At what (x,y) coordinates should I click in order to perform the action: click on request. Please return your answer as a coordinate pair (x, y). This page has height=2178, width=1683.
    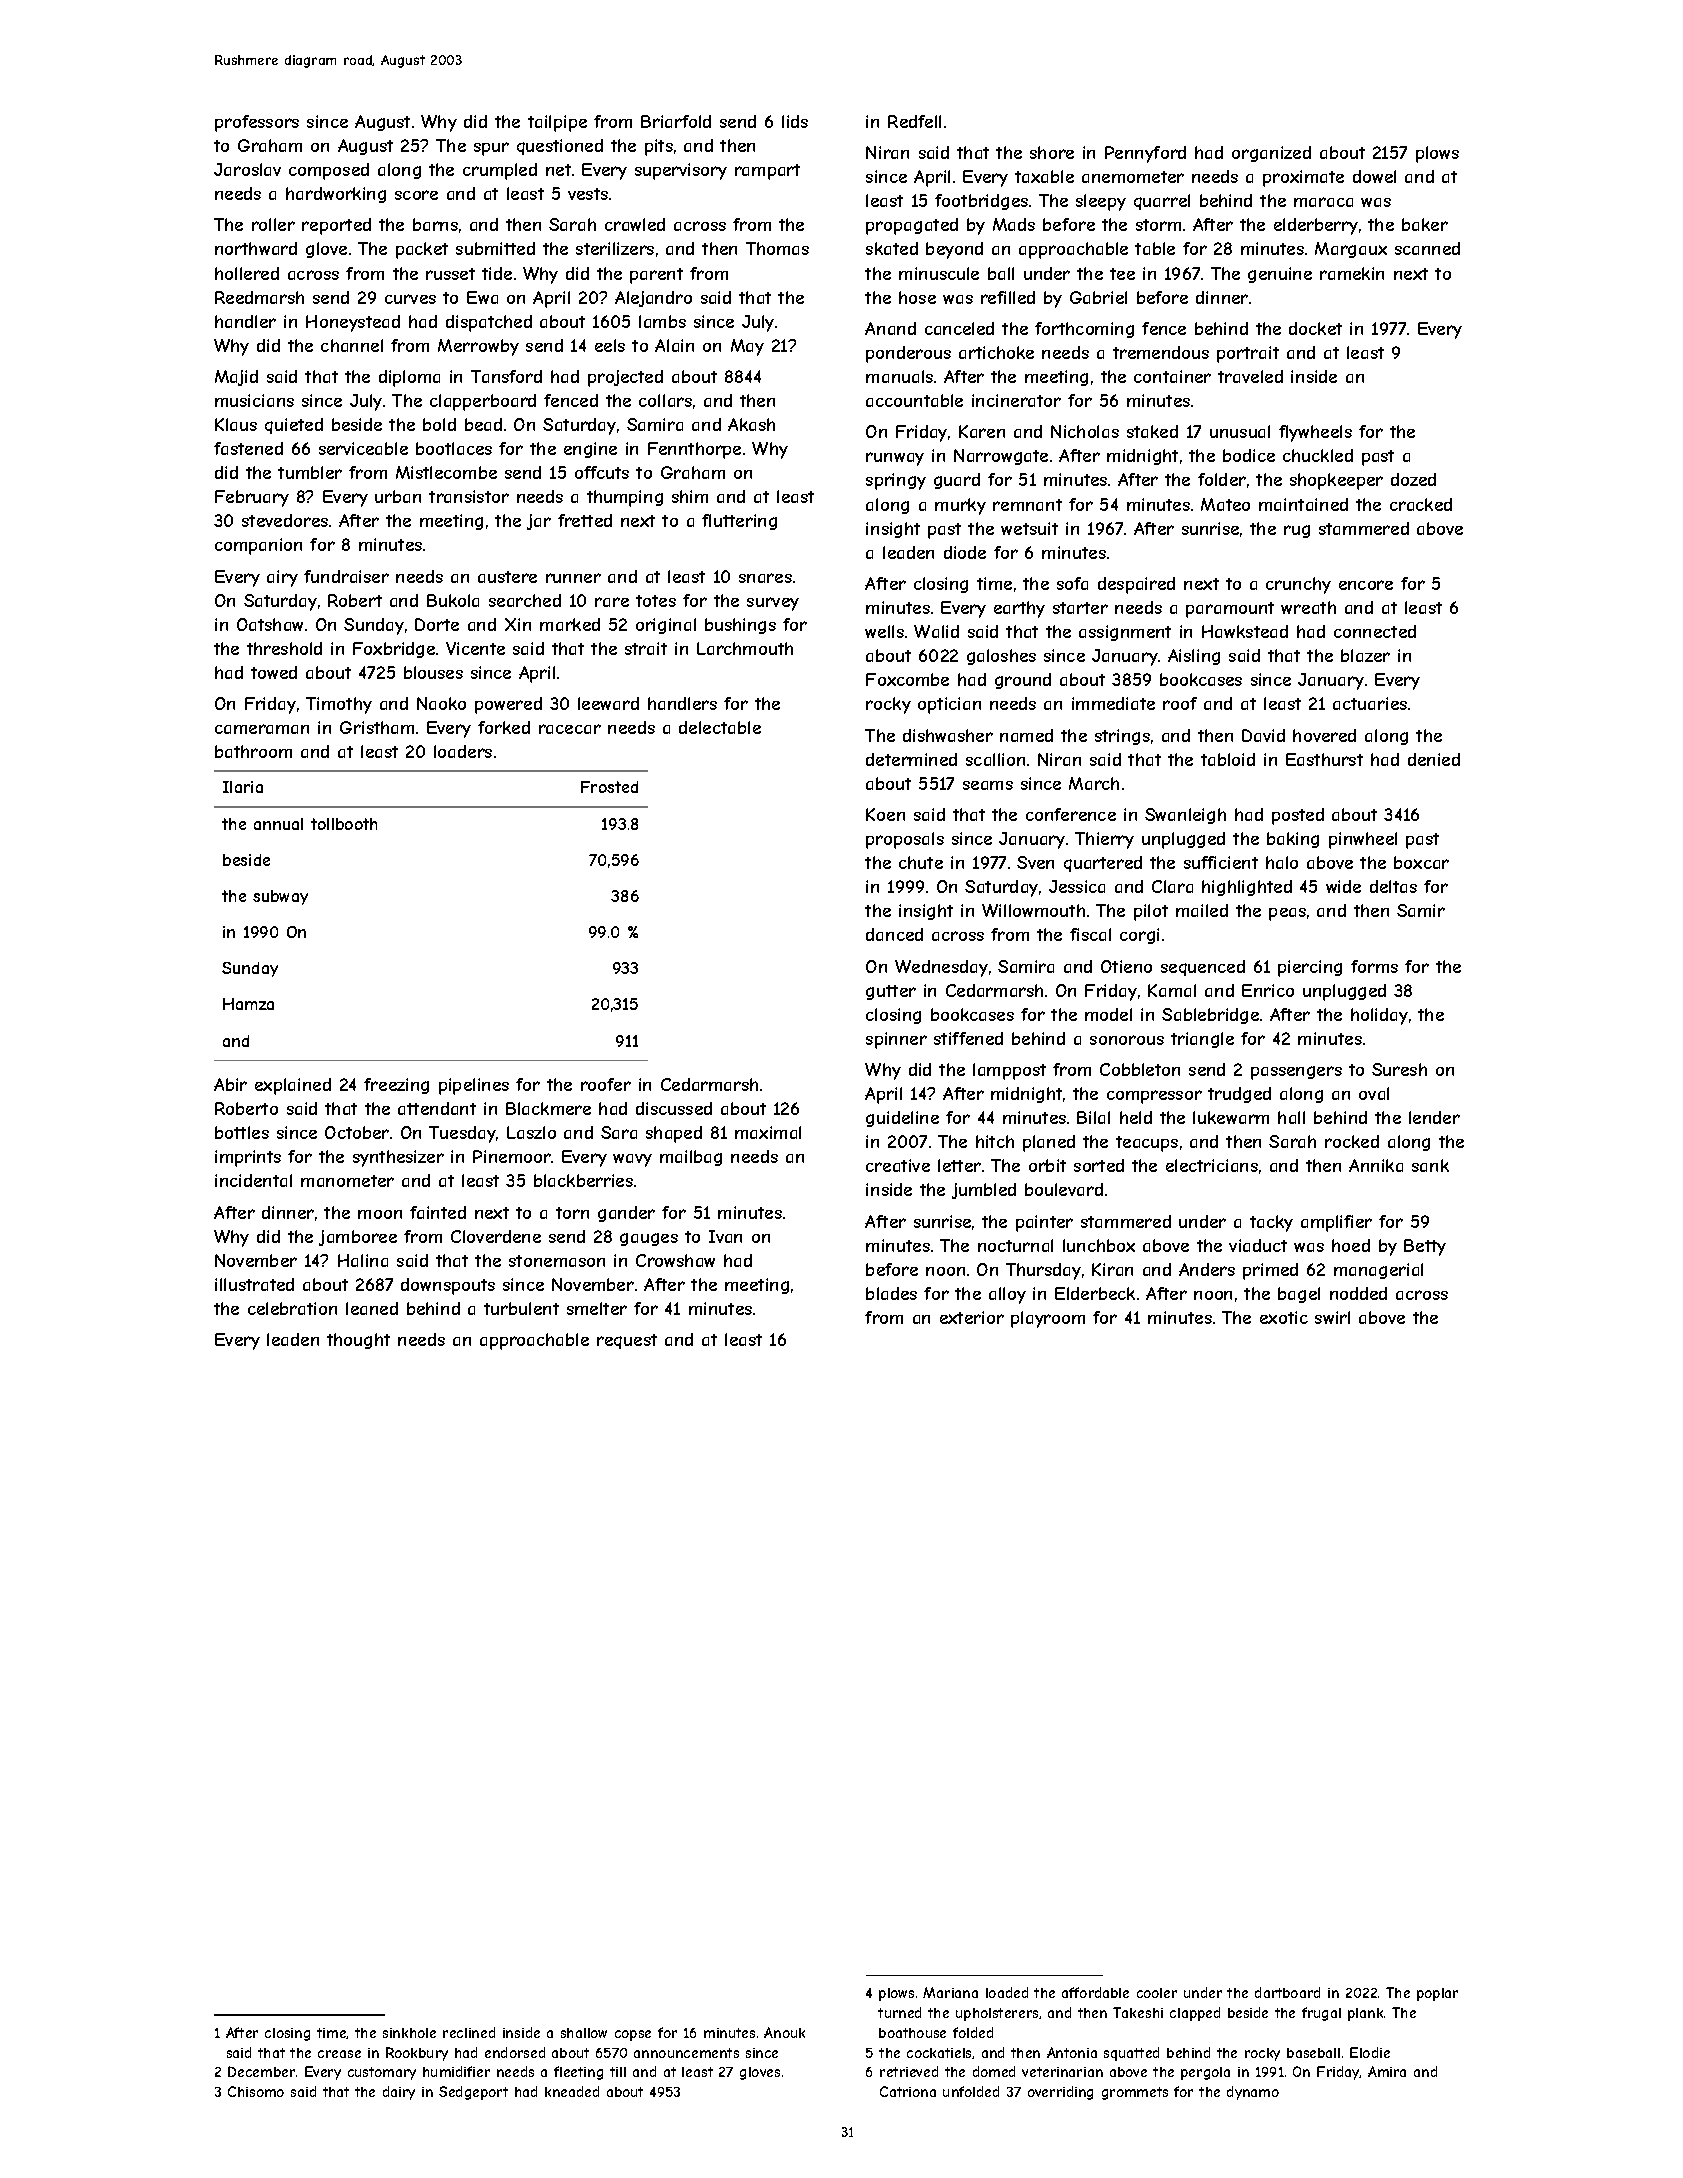
    Looking at the image, I should click on (627, 1341).
